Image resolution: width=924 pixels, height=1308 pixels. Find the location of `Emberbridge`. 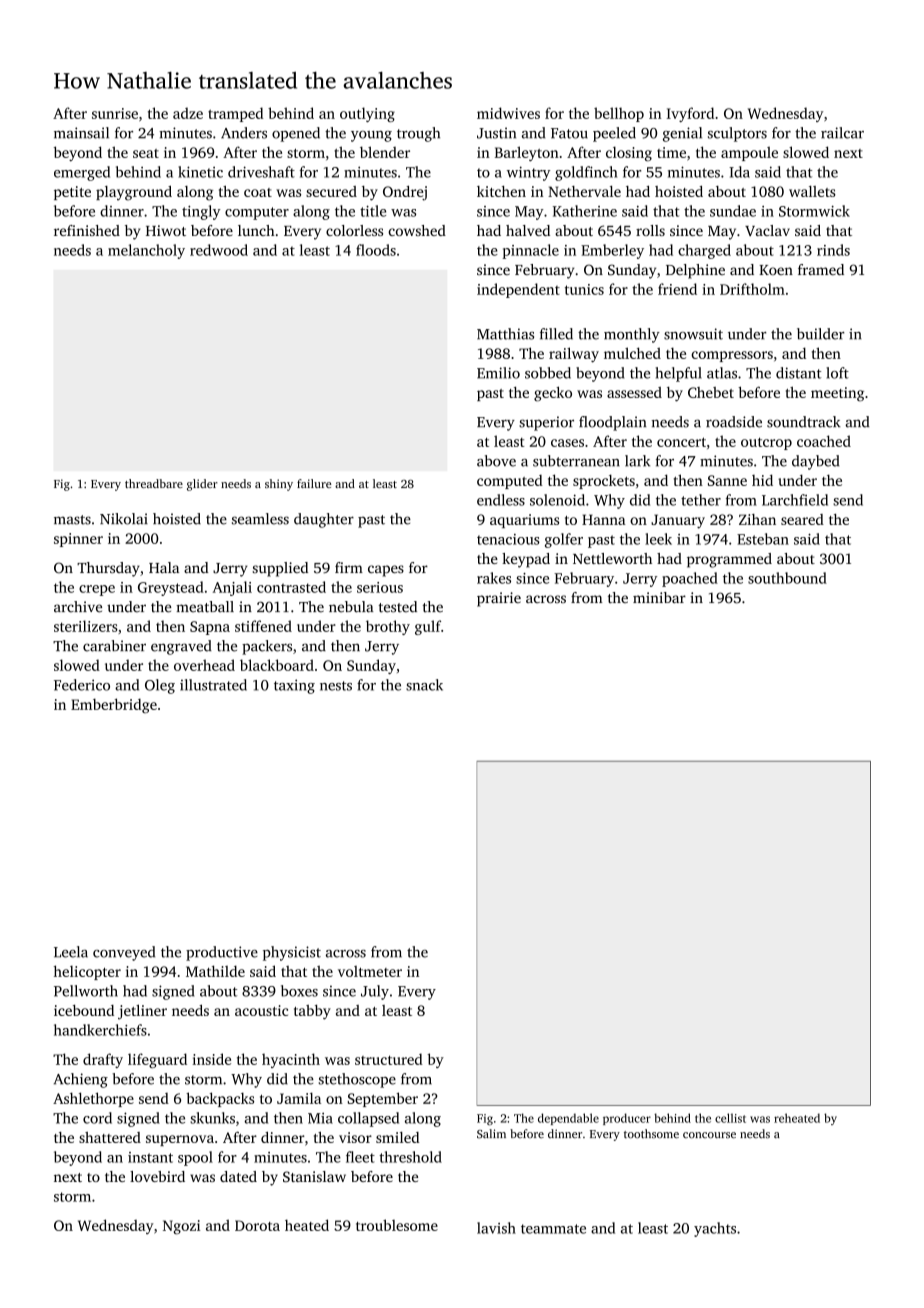

Emberbridge is located at coordinates (114, 705).
